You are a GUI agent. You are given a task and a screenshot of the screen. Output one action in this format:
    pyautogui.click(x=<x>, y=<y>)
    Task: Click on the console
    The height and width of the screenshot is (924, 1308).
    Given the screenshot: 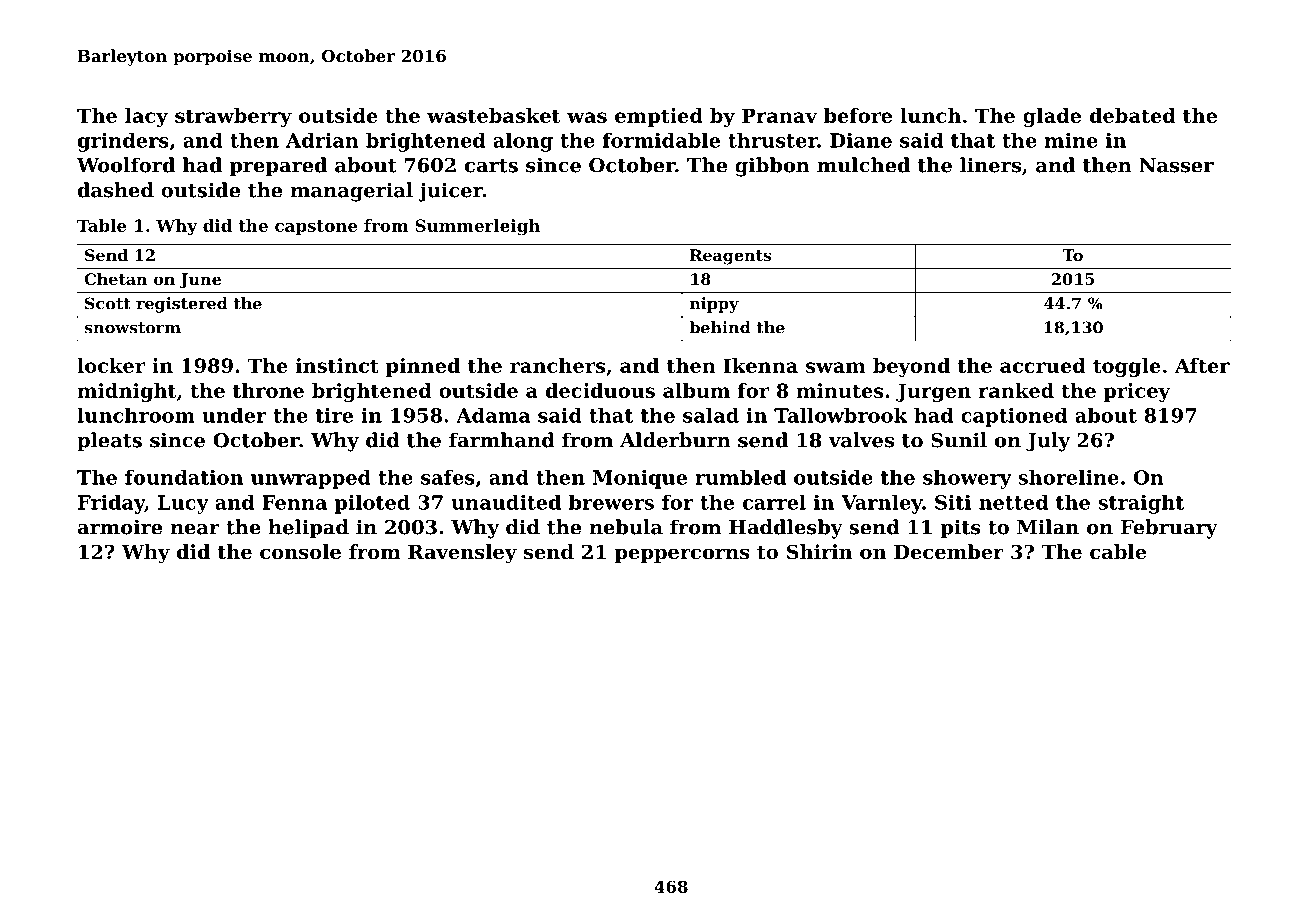 What is the action you would take?
    pyautogui.click(x=300, y=552)
